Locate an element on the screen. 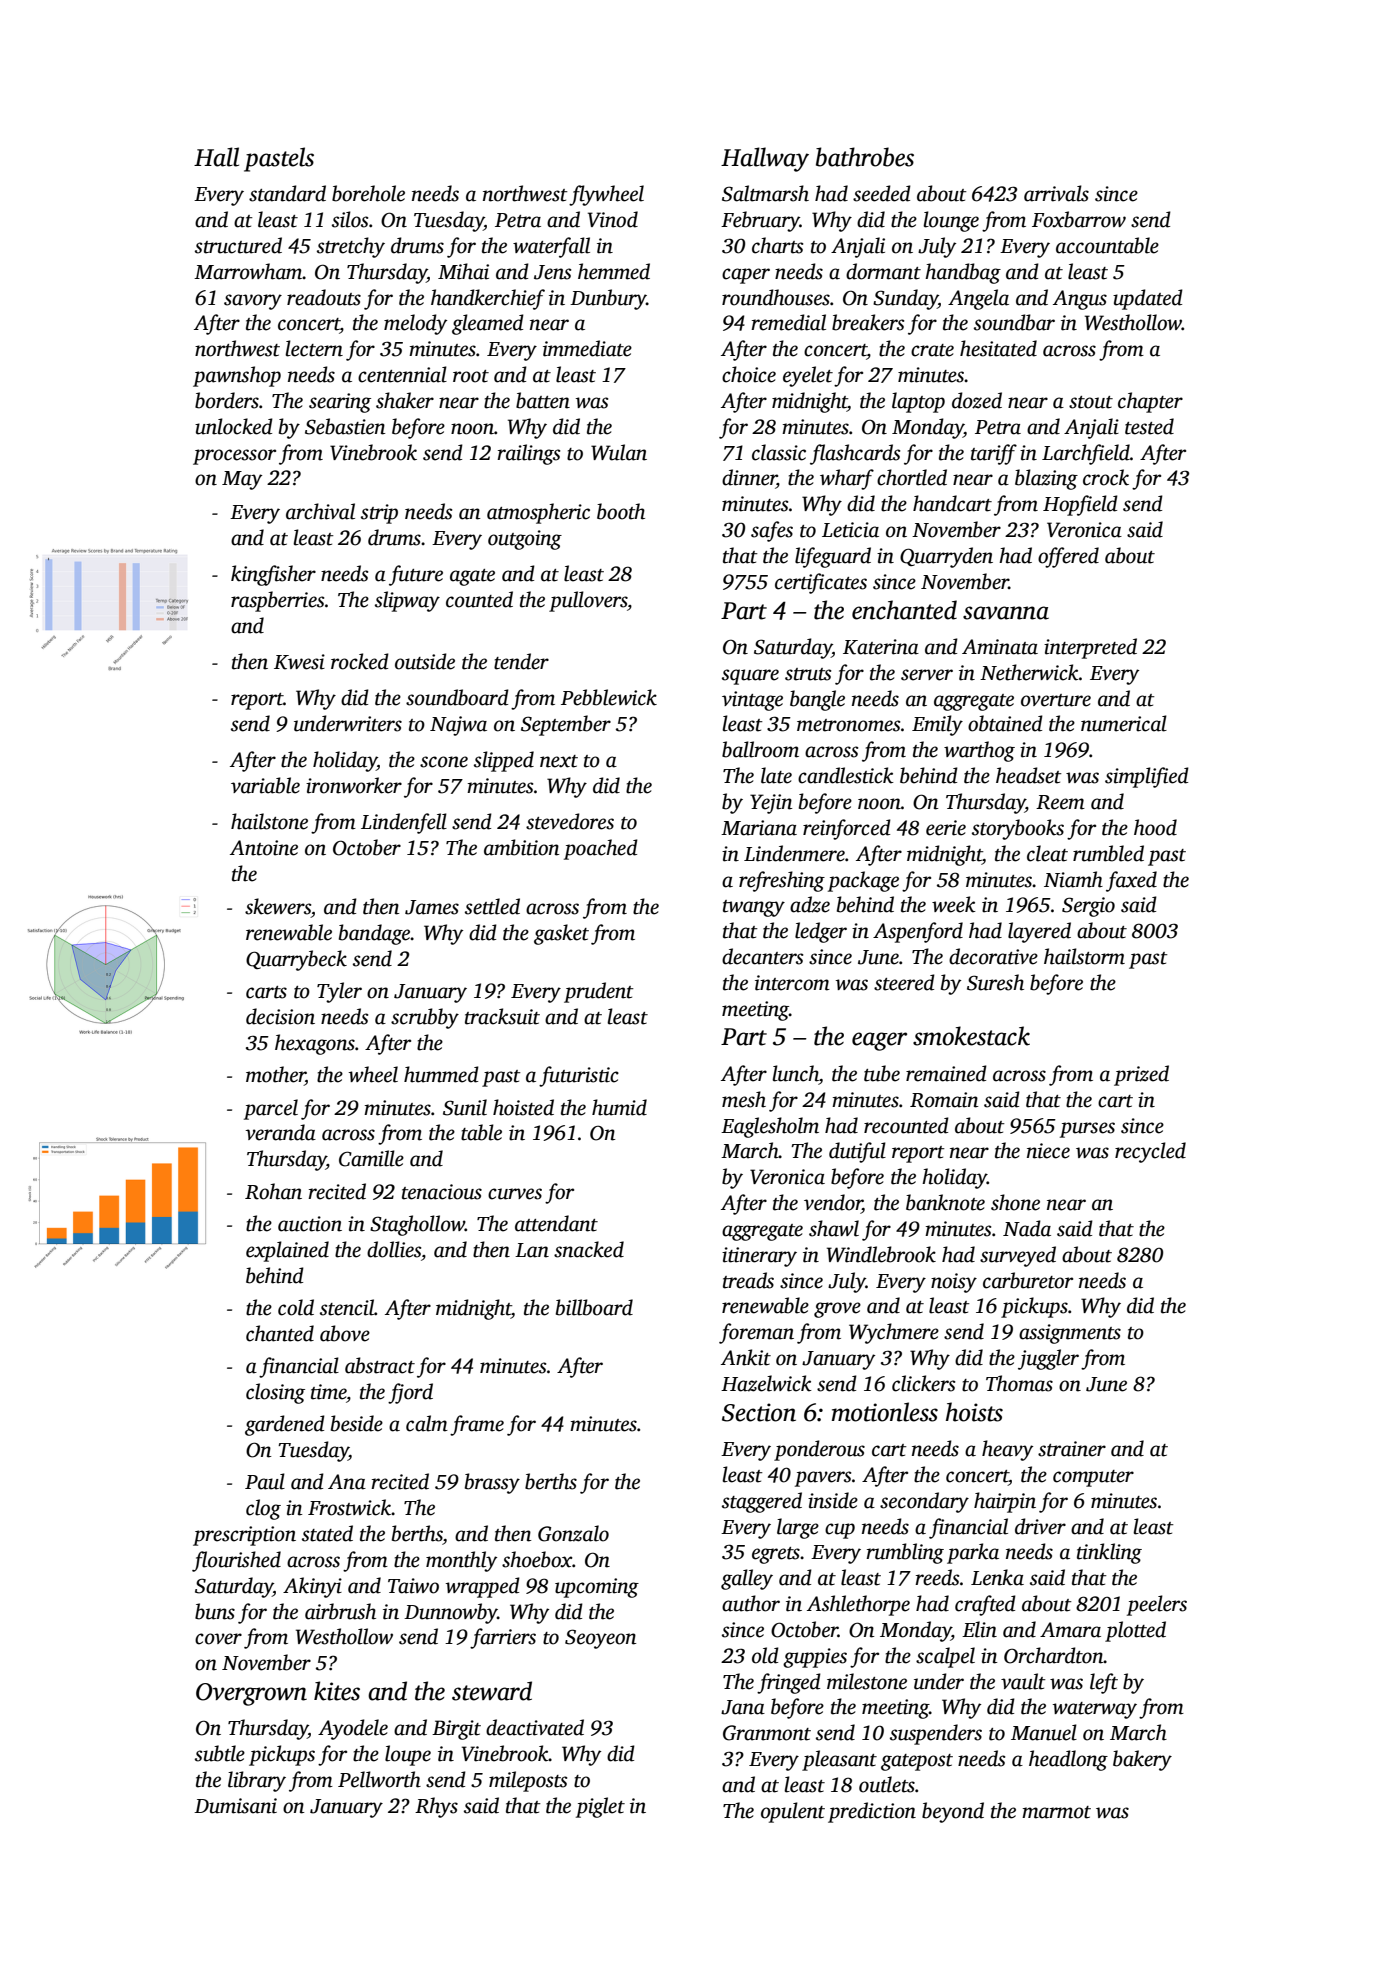 The width and height of the screenshot is (1386, 1969). niece is located at coordinates (1048, 1151).
